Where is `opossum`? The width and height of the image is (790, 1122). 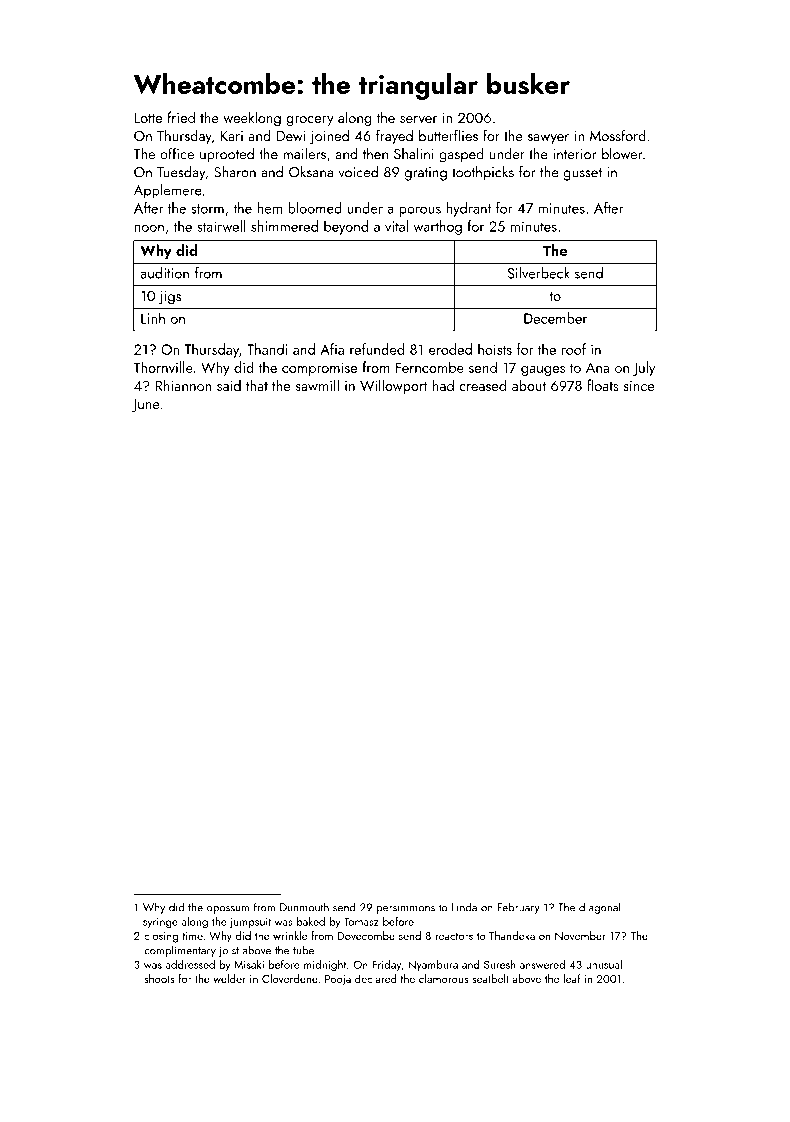 opossum is located at coordinates (228, 910).
